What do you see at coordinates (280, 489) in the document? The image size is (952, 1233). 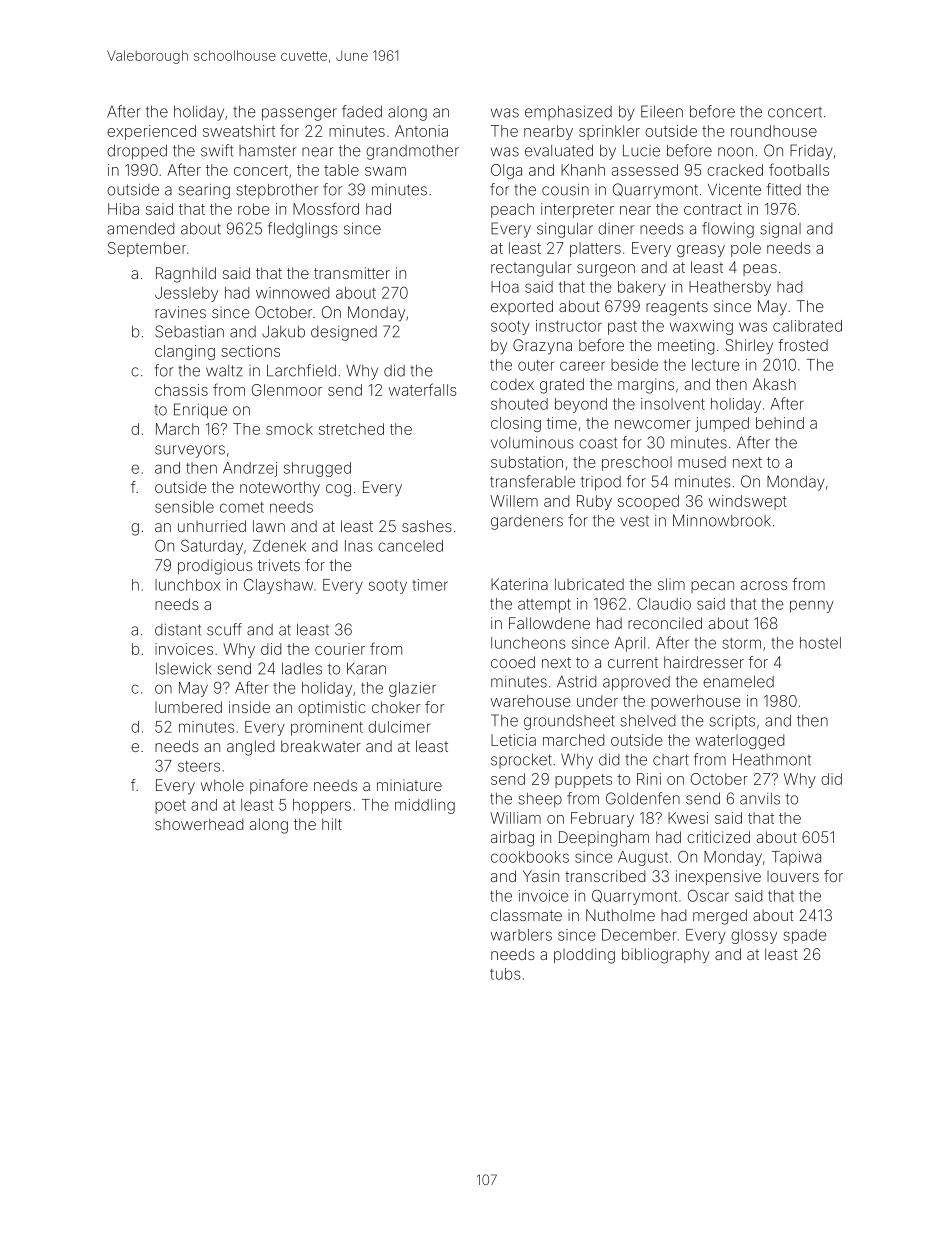 I see `noteworthy` at bounding box center [280, 489].
